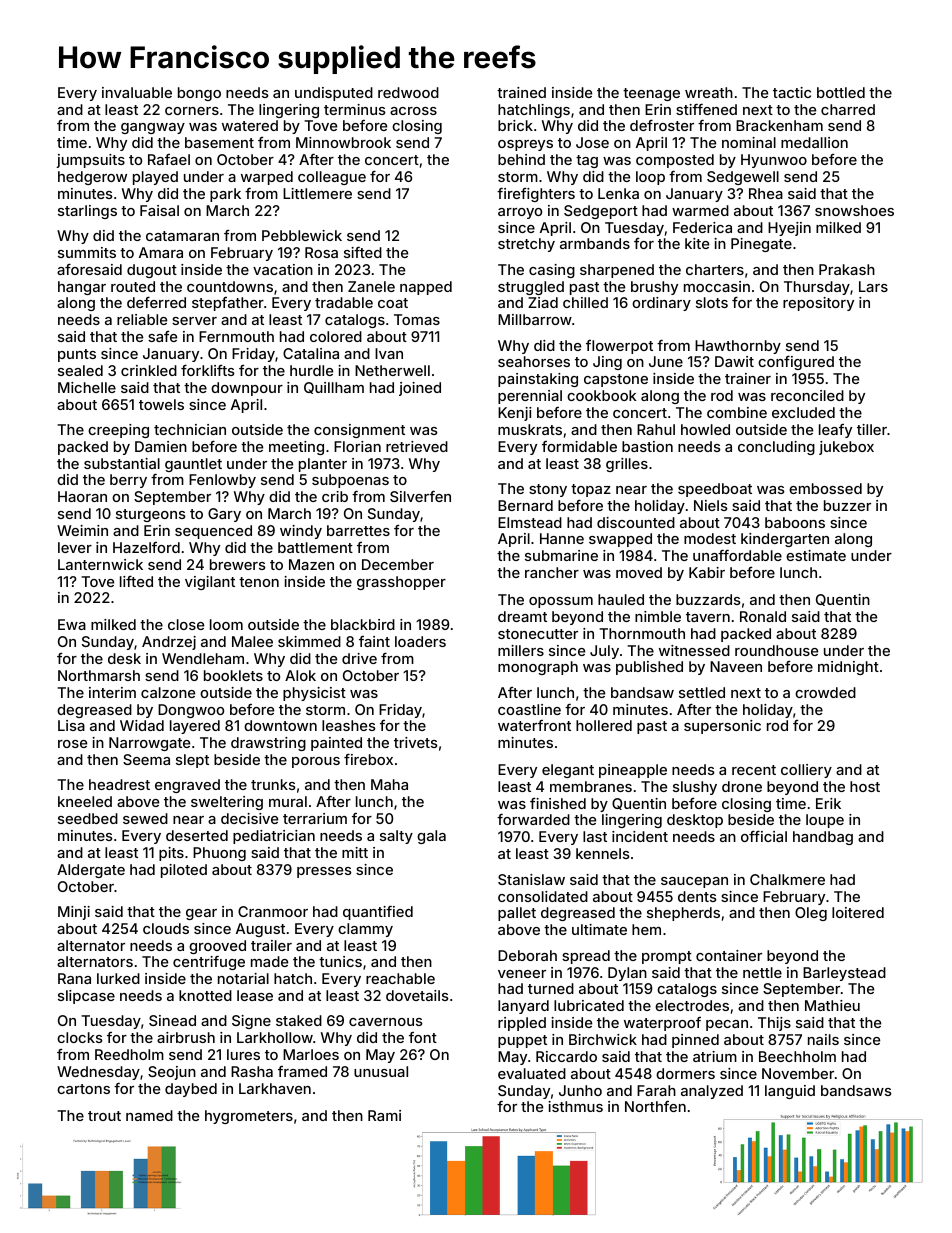 The image size is (952, 1233). I want to click on cartons, so click(83, 1089).
